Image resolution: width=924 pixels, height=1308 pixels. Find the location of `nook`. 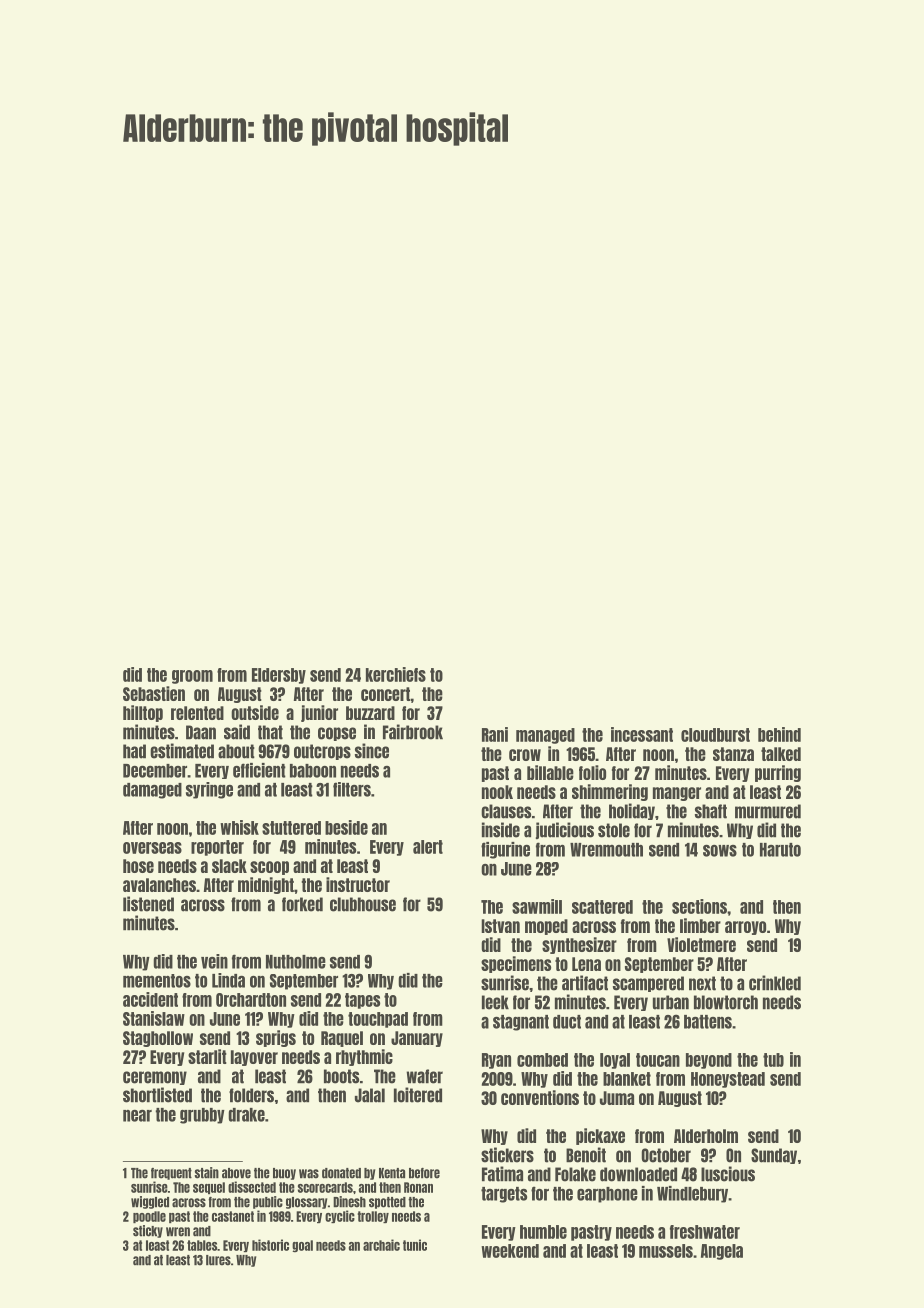

nook is located at coordinates (497, 792).
